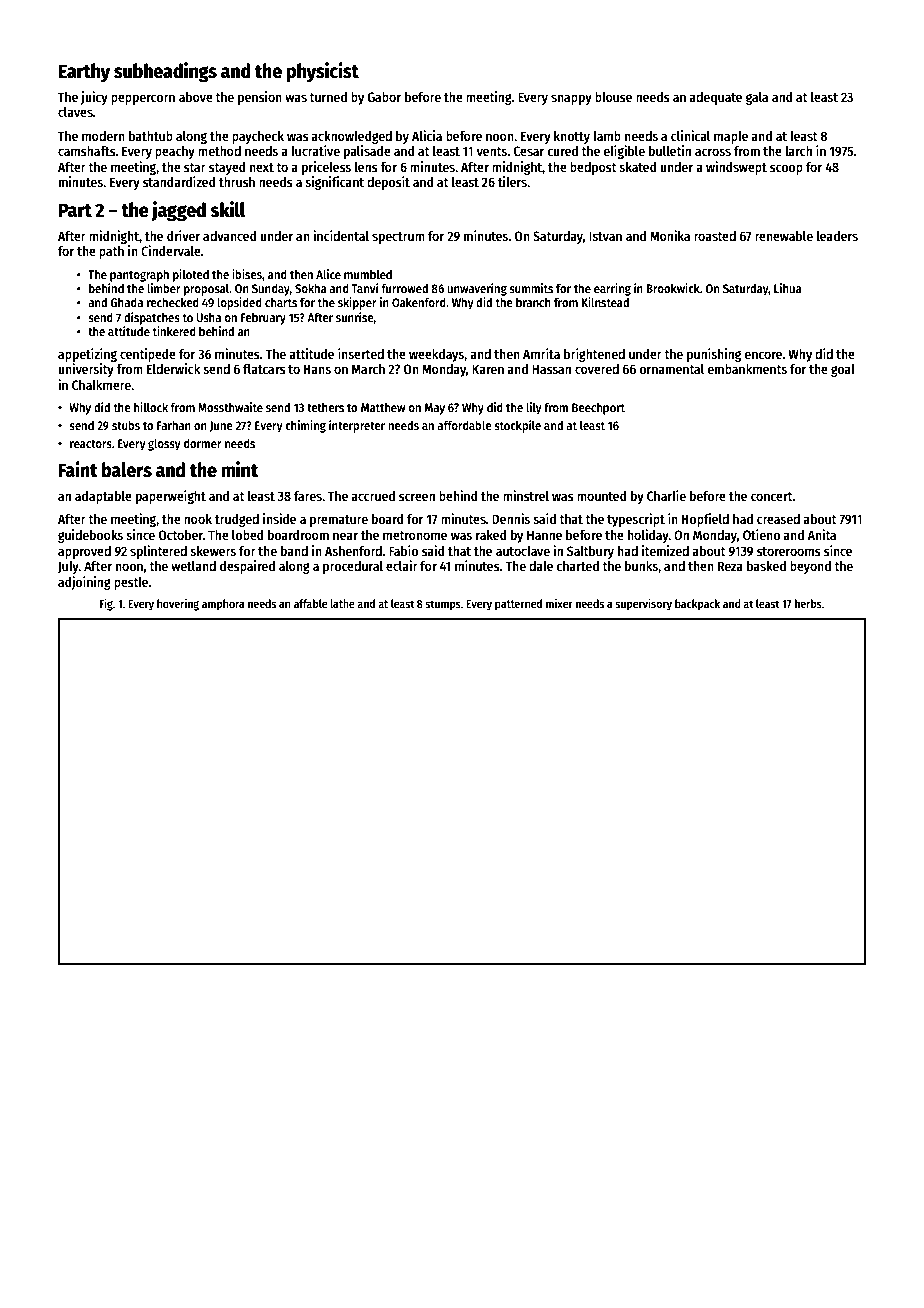  I want to click on flatcars, so click(264, 369).
